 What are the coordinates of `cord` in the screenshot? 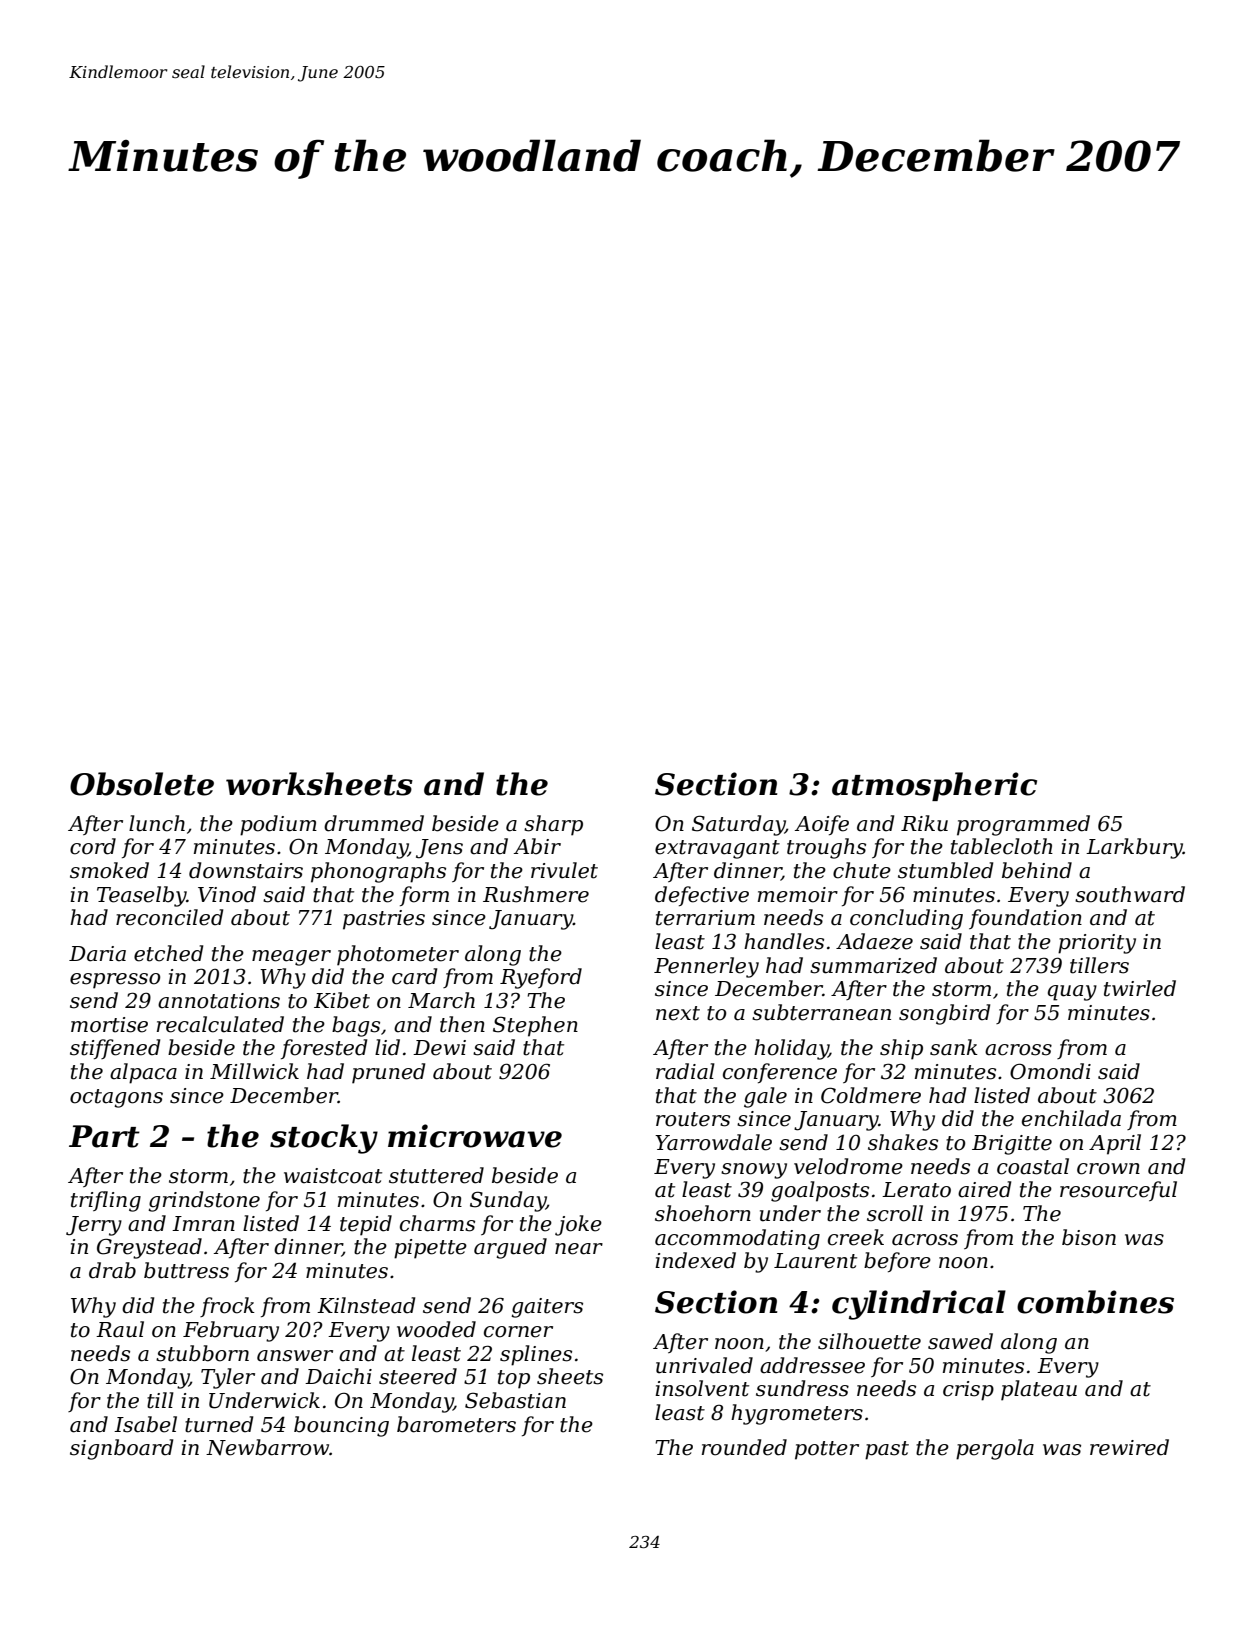 It's located at (93, 846).
